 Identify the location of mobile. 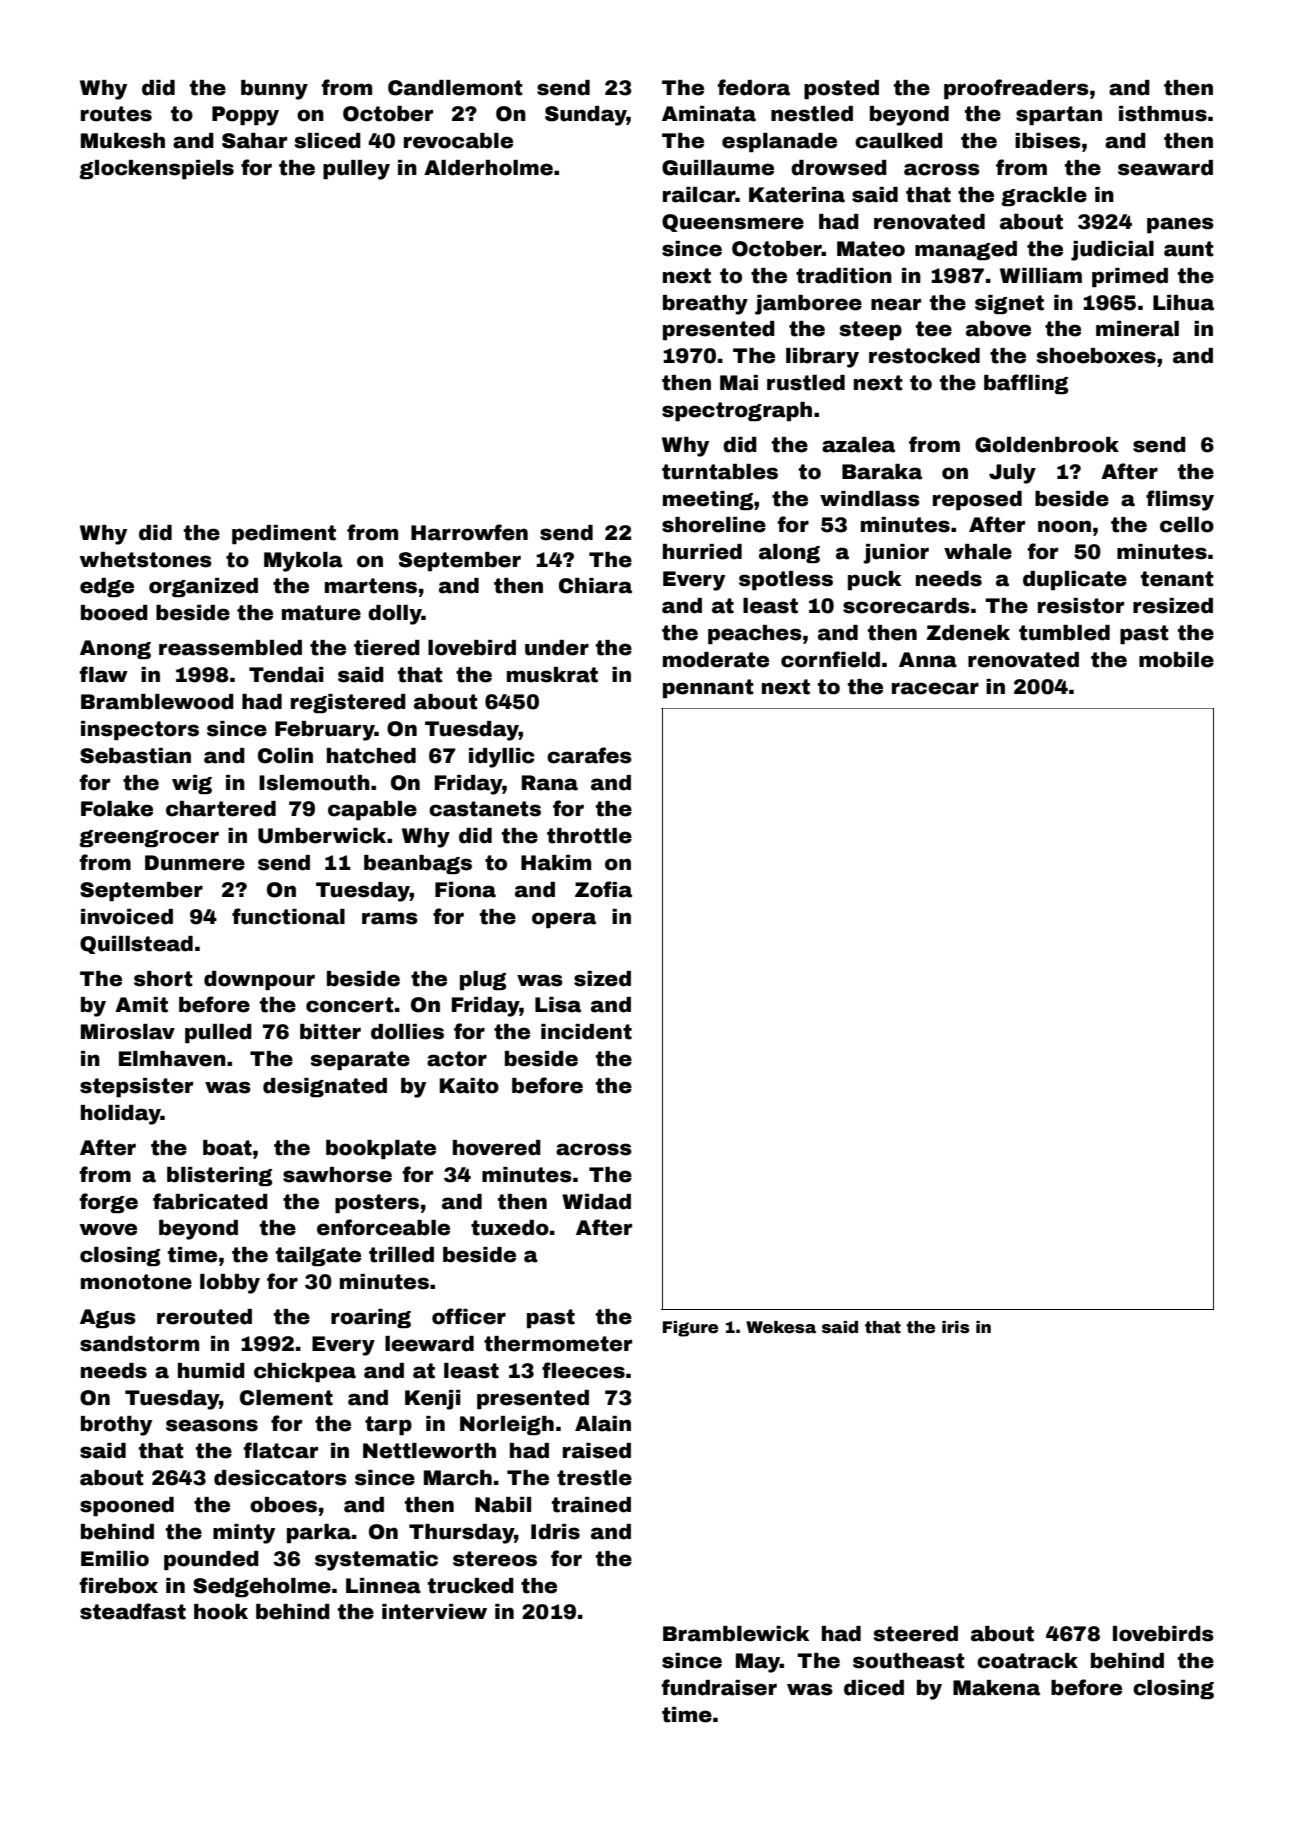
(1176, 660).
